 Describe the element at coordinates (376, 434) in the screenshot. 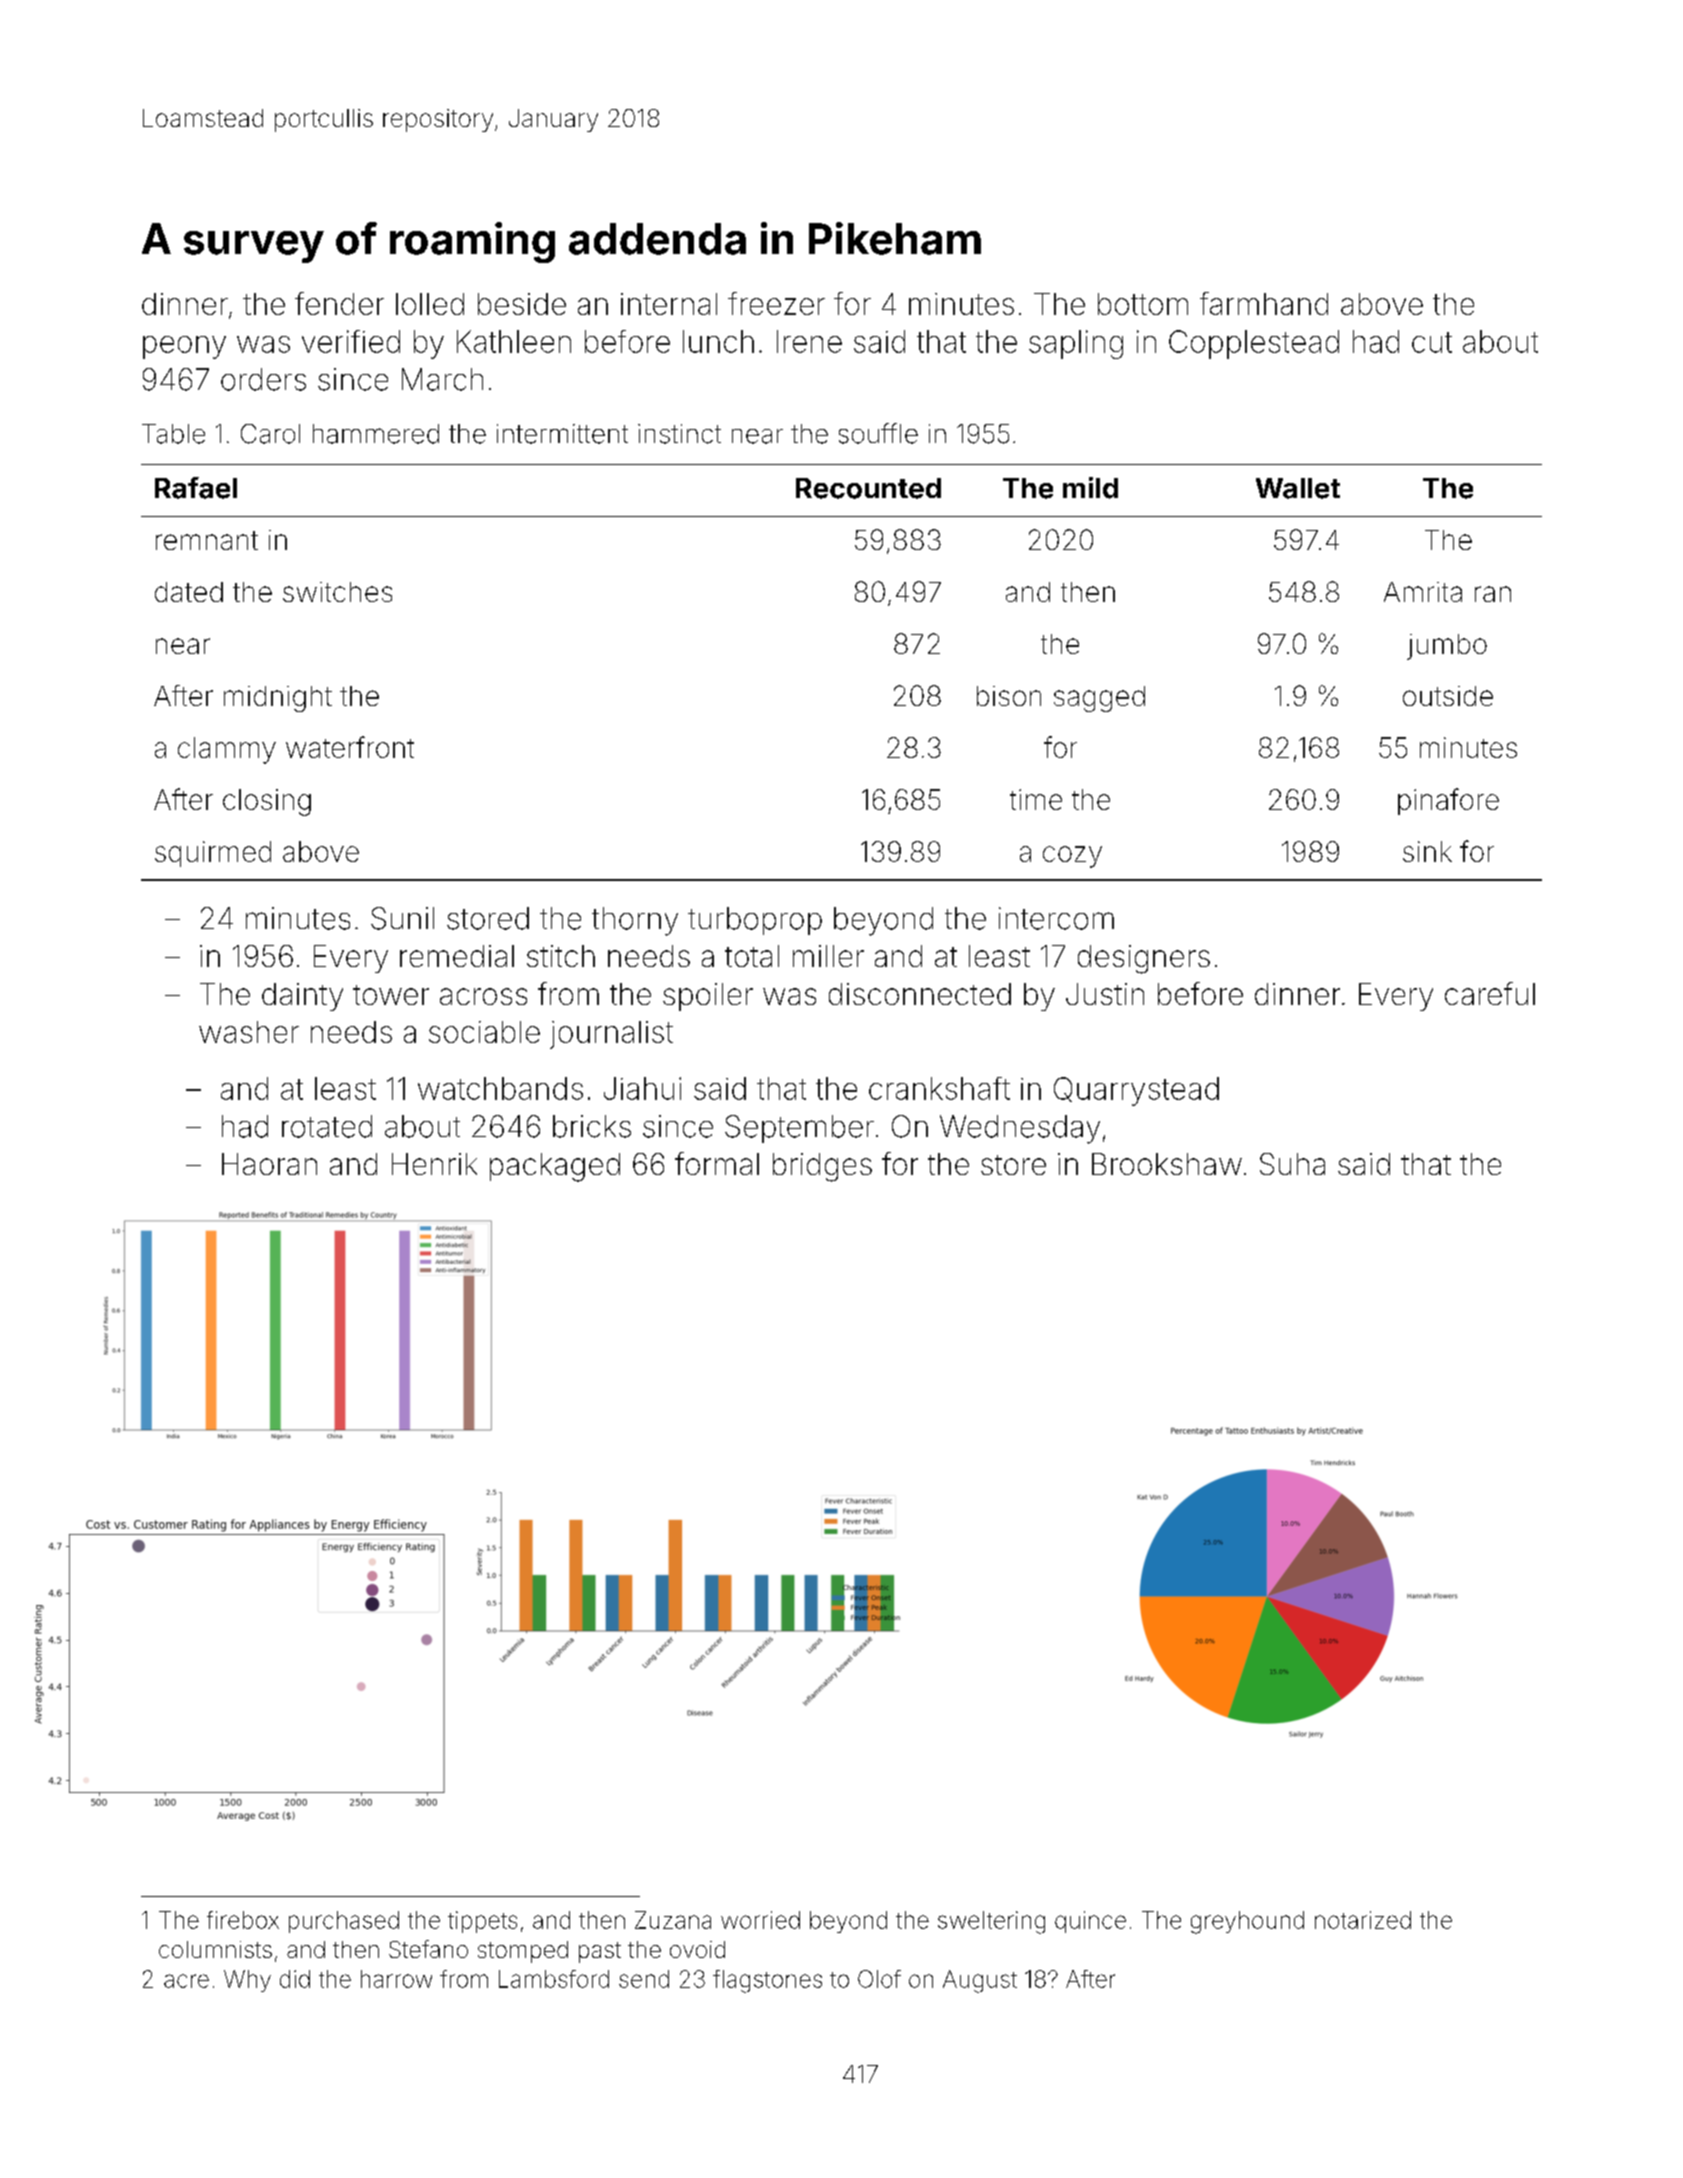

I see `hammered` at that location.
